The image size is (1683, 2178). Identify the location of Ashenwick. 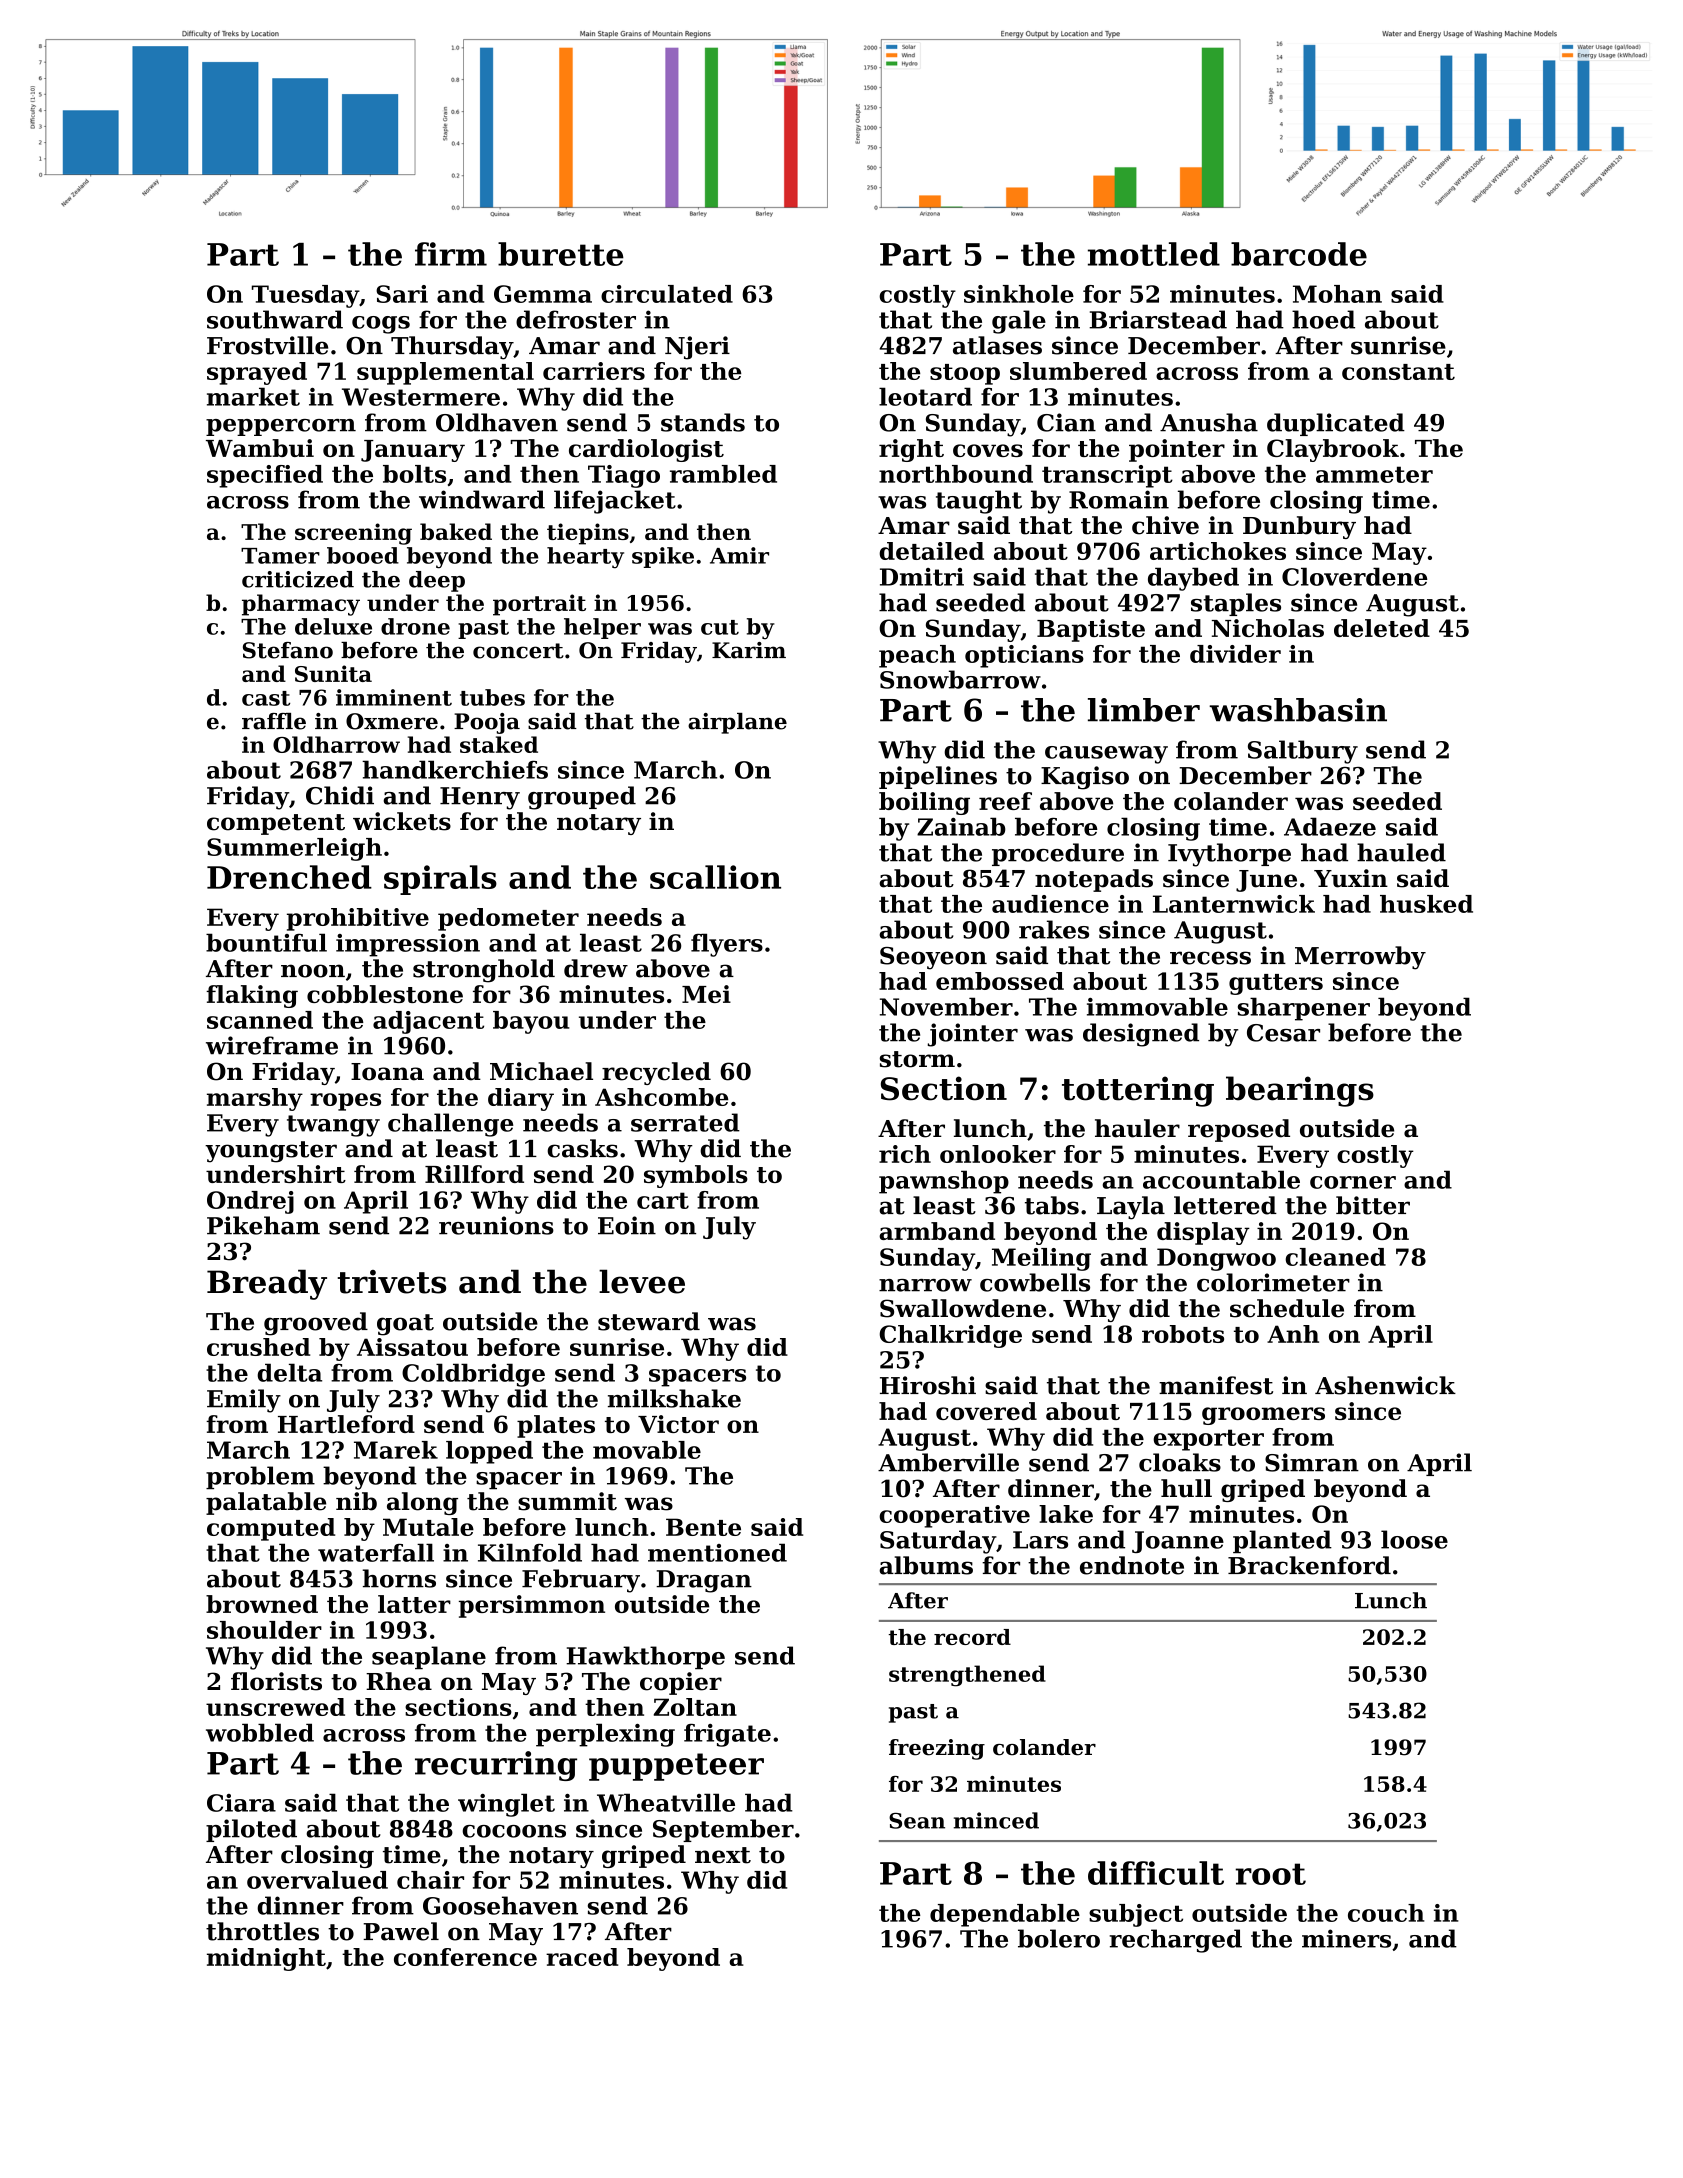
(1385, 1385).
